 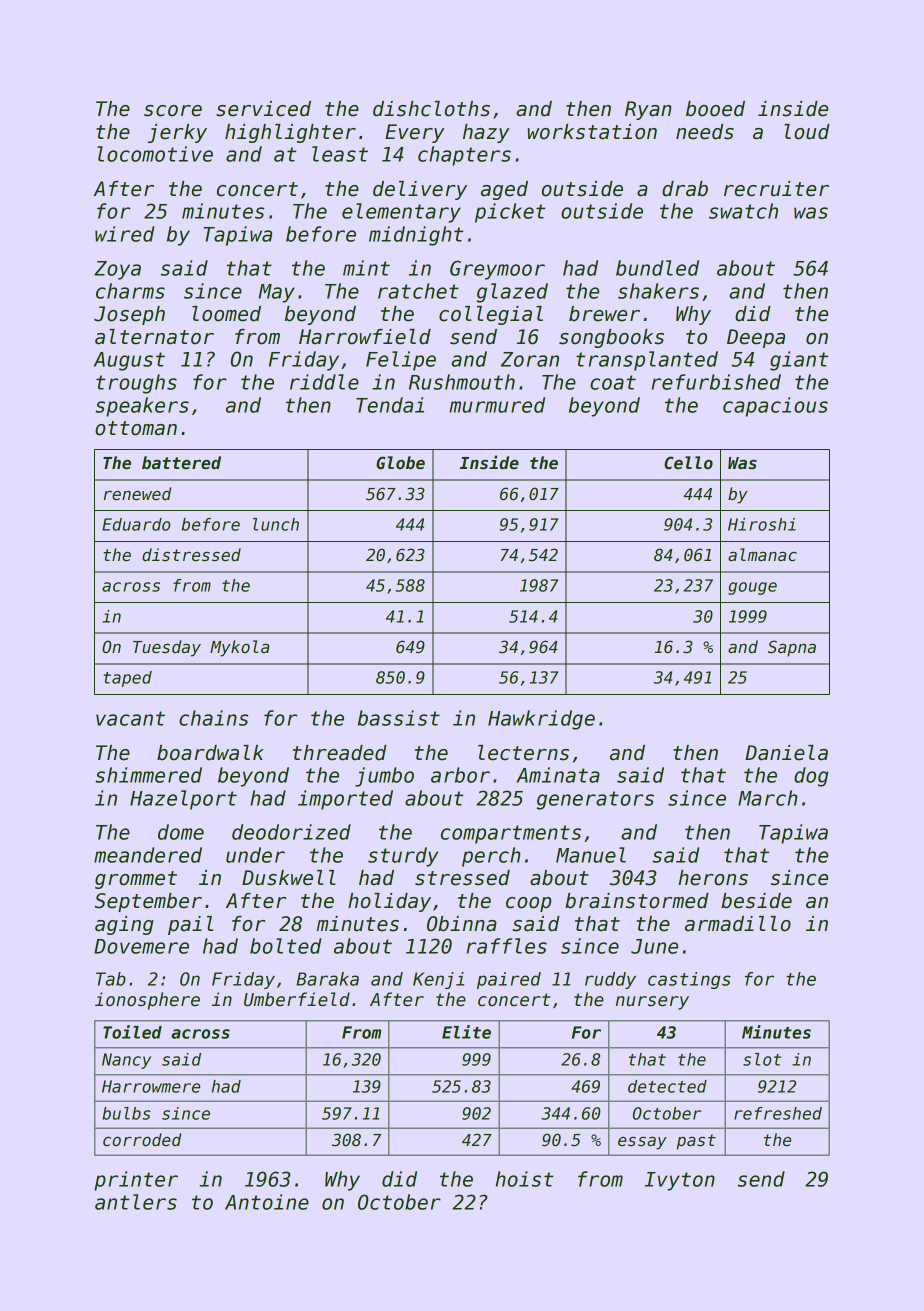 I want to click on Sapna, so click(x=792, y=648).
